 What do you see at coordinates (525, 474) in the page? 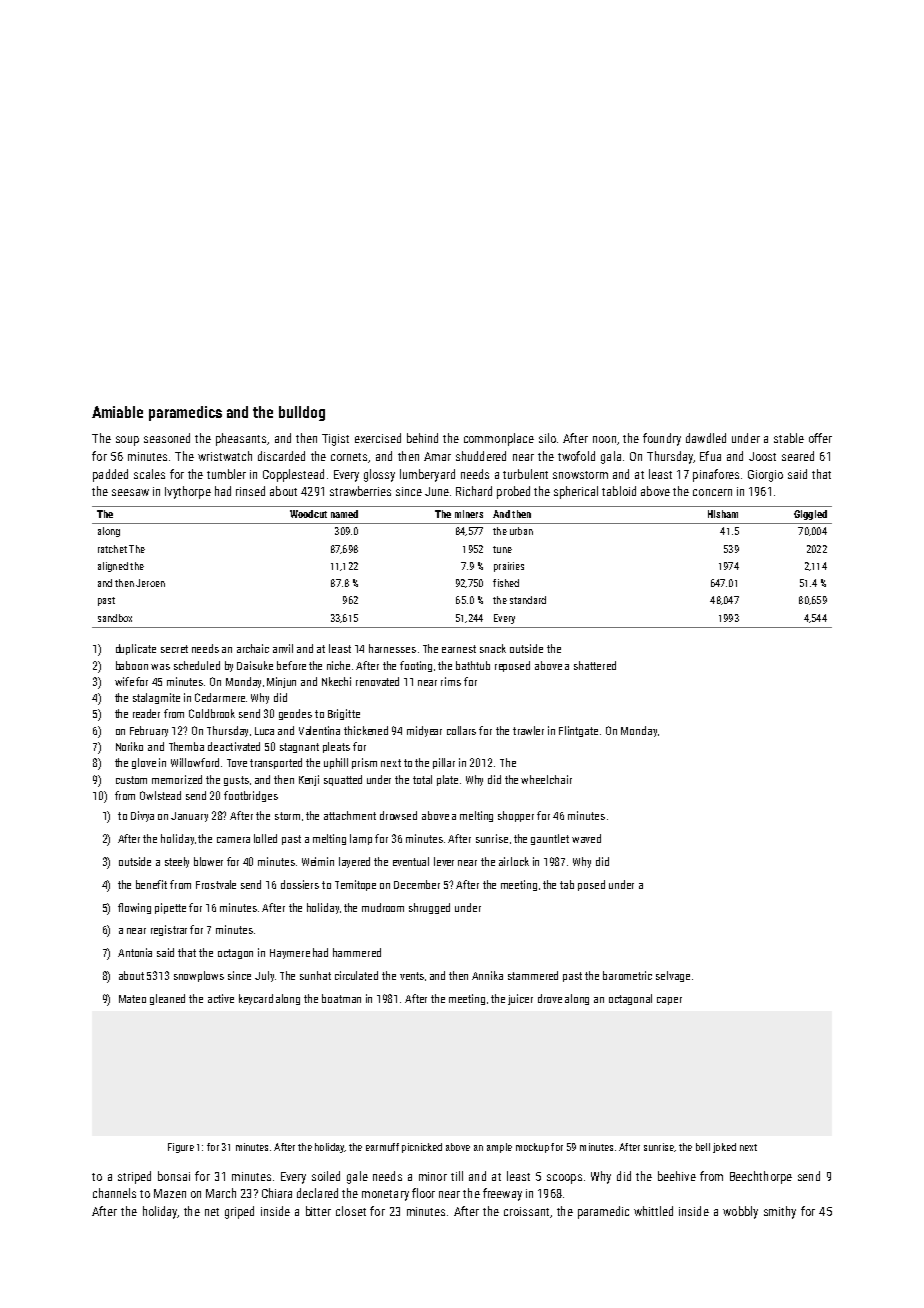
I see `turbulent` at bounding box center [525, 474].
